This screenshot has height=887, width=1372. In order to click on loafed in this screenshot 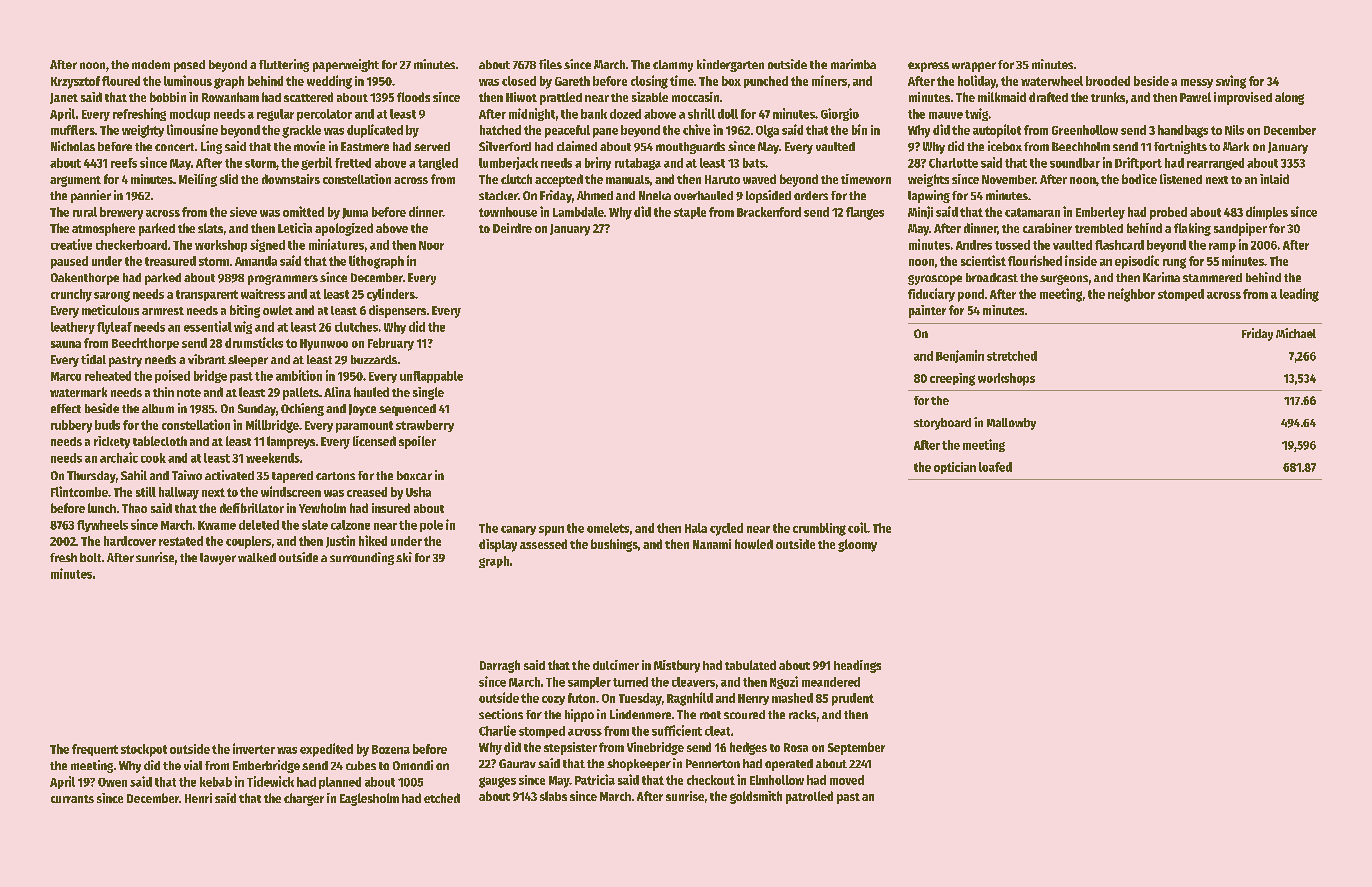, I will do `click(995, 467)`.
